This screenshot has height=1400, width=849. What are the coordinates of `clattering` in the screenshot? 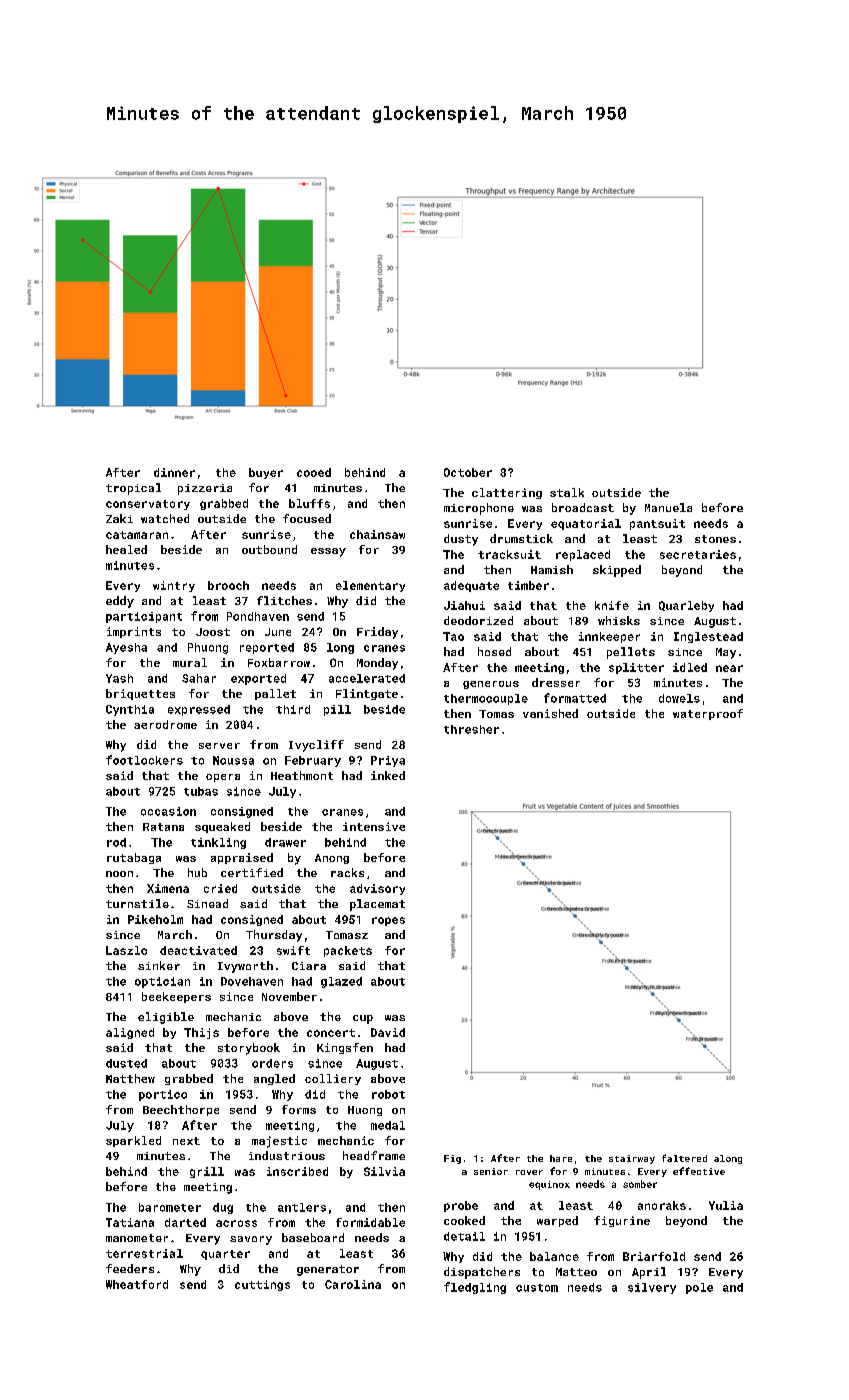 It's located at (507, 493).
